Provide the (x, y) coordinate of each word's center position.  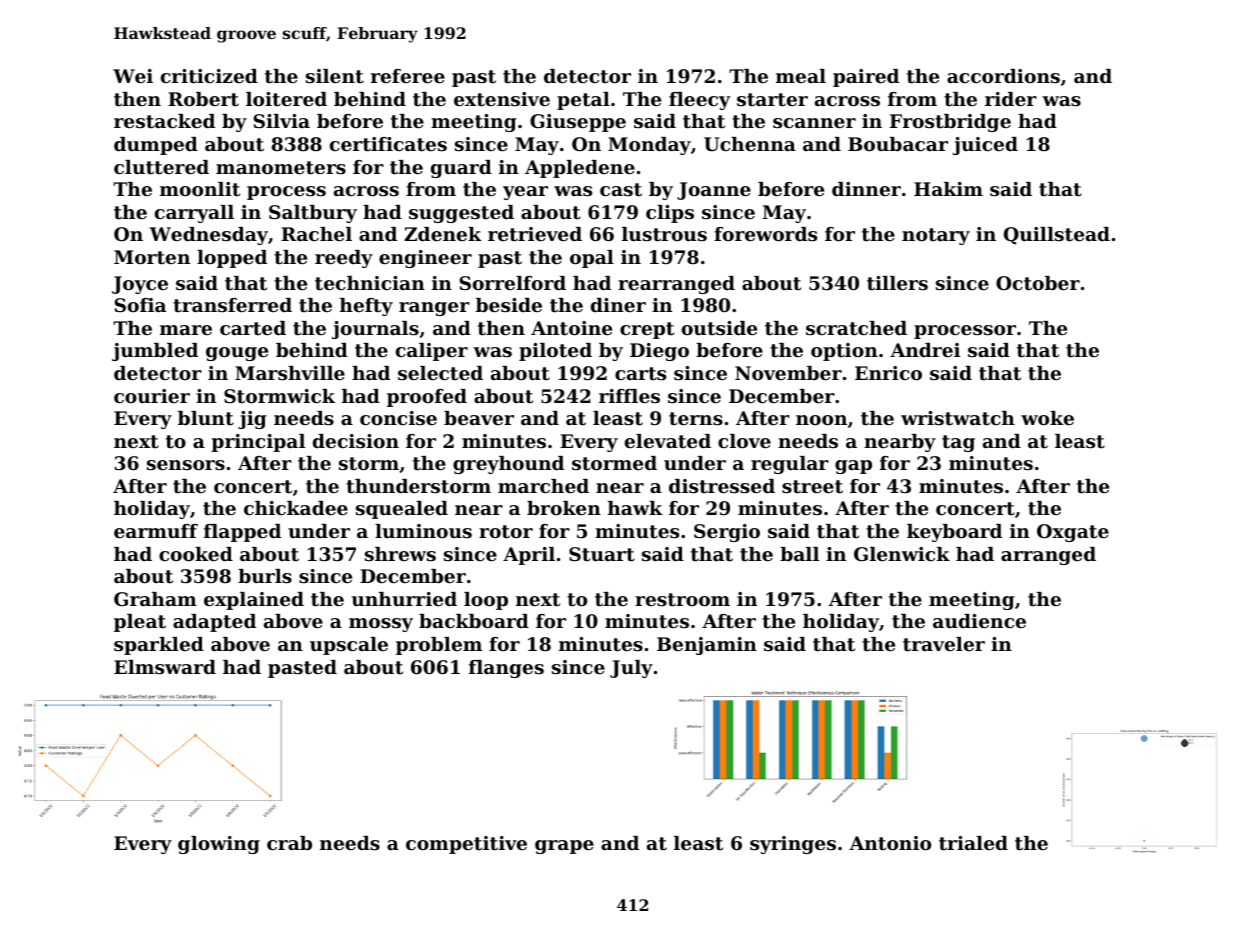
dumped (156, 146)
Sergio (727, 533)
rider (1011, 99)
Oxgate (1073, 533)
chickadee (296, 508)
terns (696, 418)
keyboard (954, 533)
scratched (856, 328)
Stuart (602, 554)
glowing (219, 845)
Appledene (580, 169)
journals (375, 330)
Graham (155, 599)
